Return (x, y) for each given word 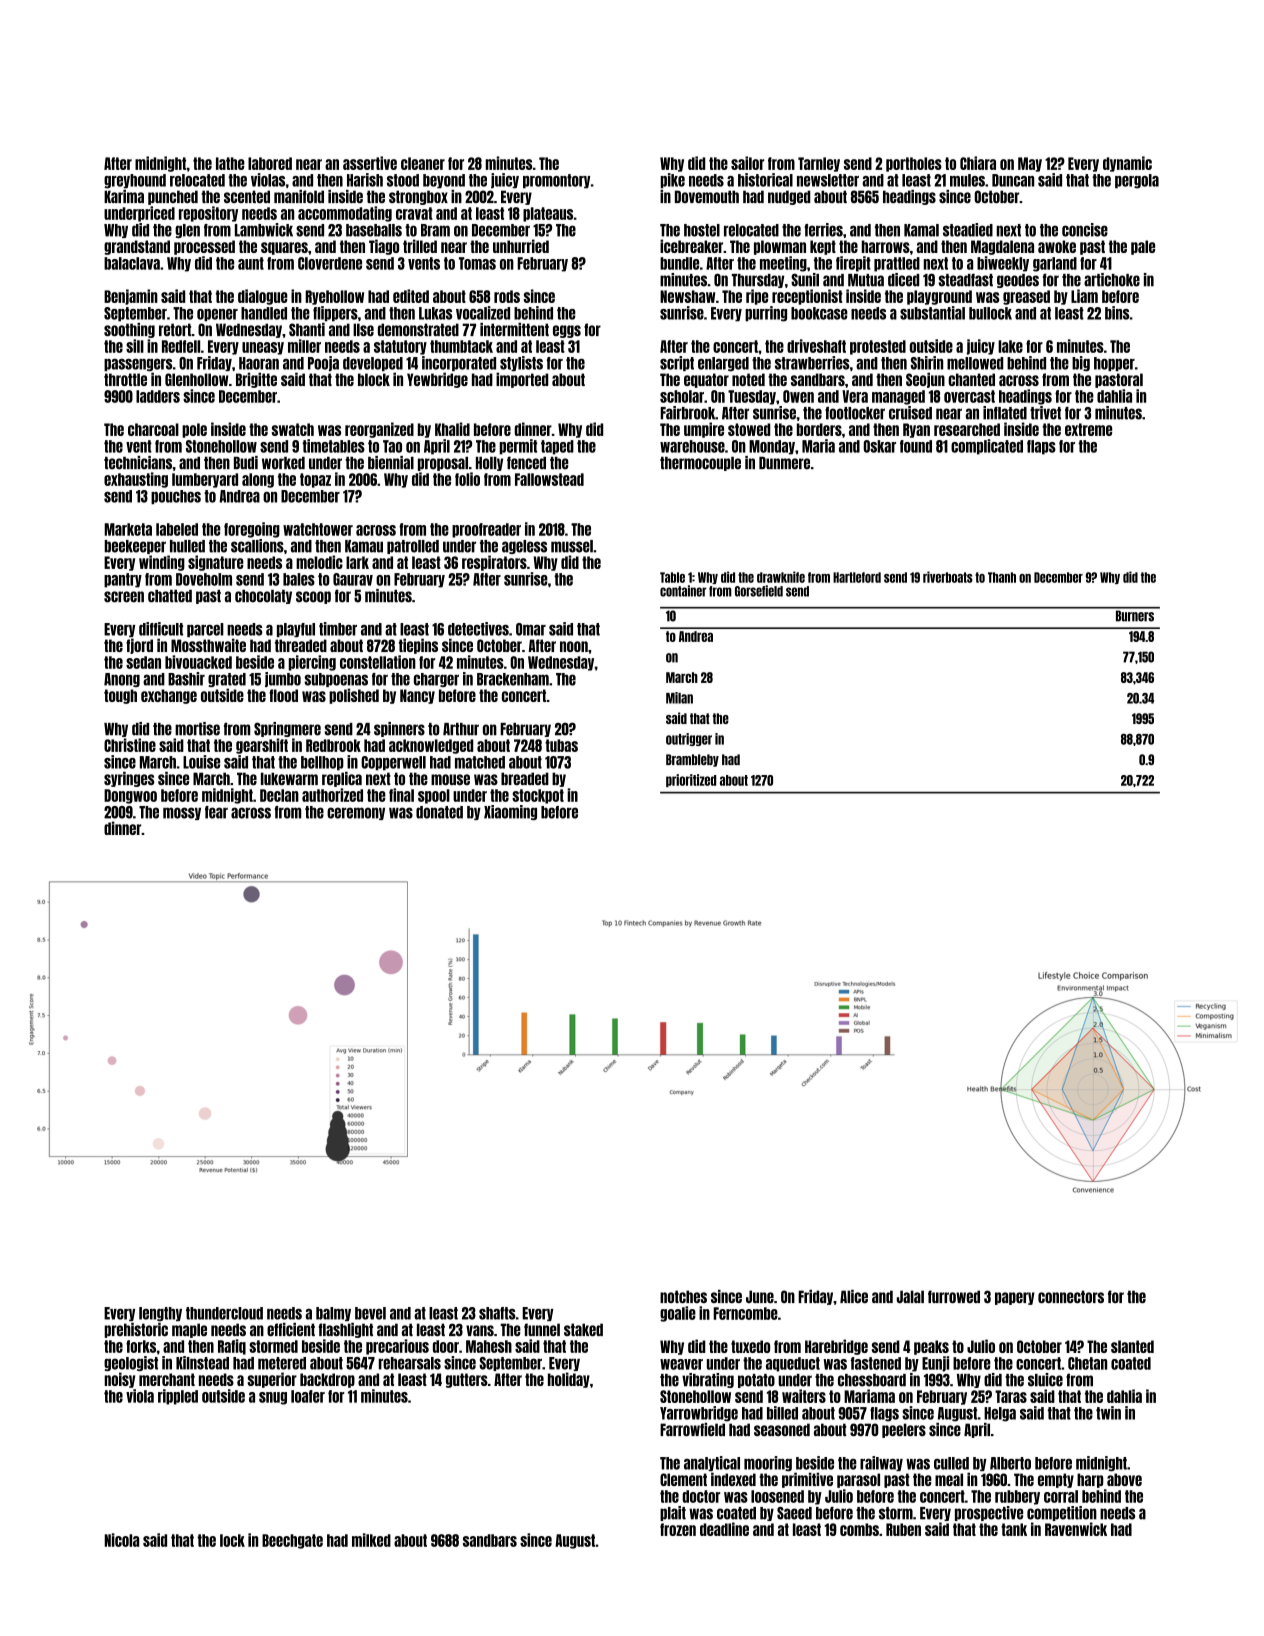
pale (1143, 247)
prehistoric (136, 1330)
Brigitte (256, 380)
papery (1015, 1298)
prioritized (691, 780)
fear (216, 812)
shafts (497, 1313)
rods (507, 296)
